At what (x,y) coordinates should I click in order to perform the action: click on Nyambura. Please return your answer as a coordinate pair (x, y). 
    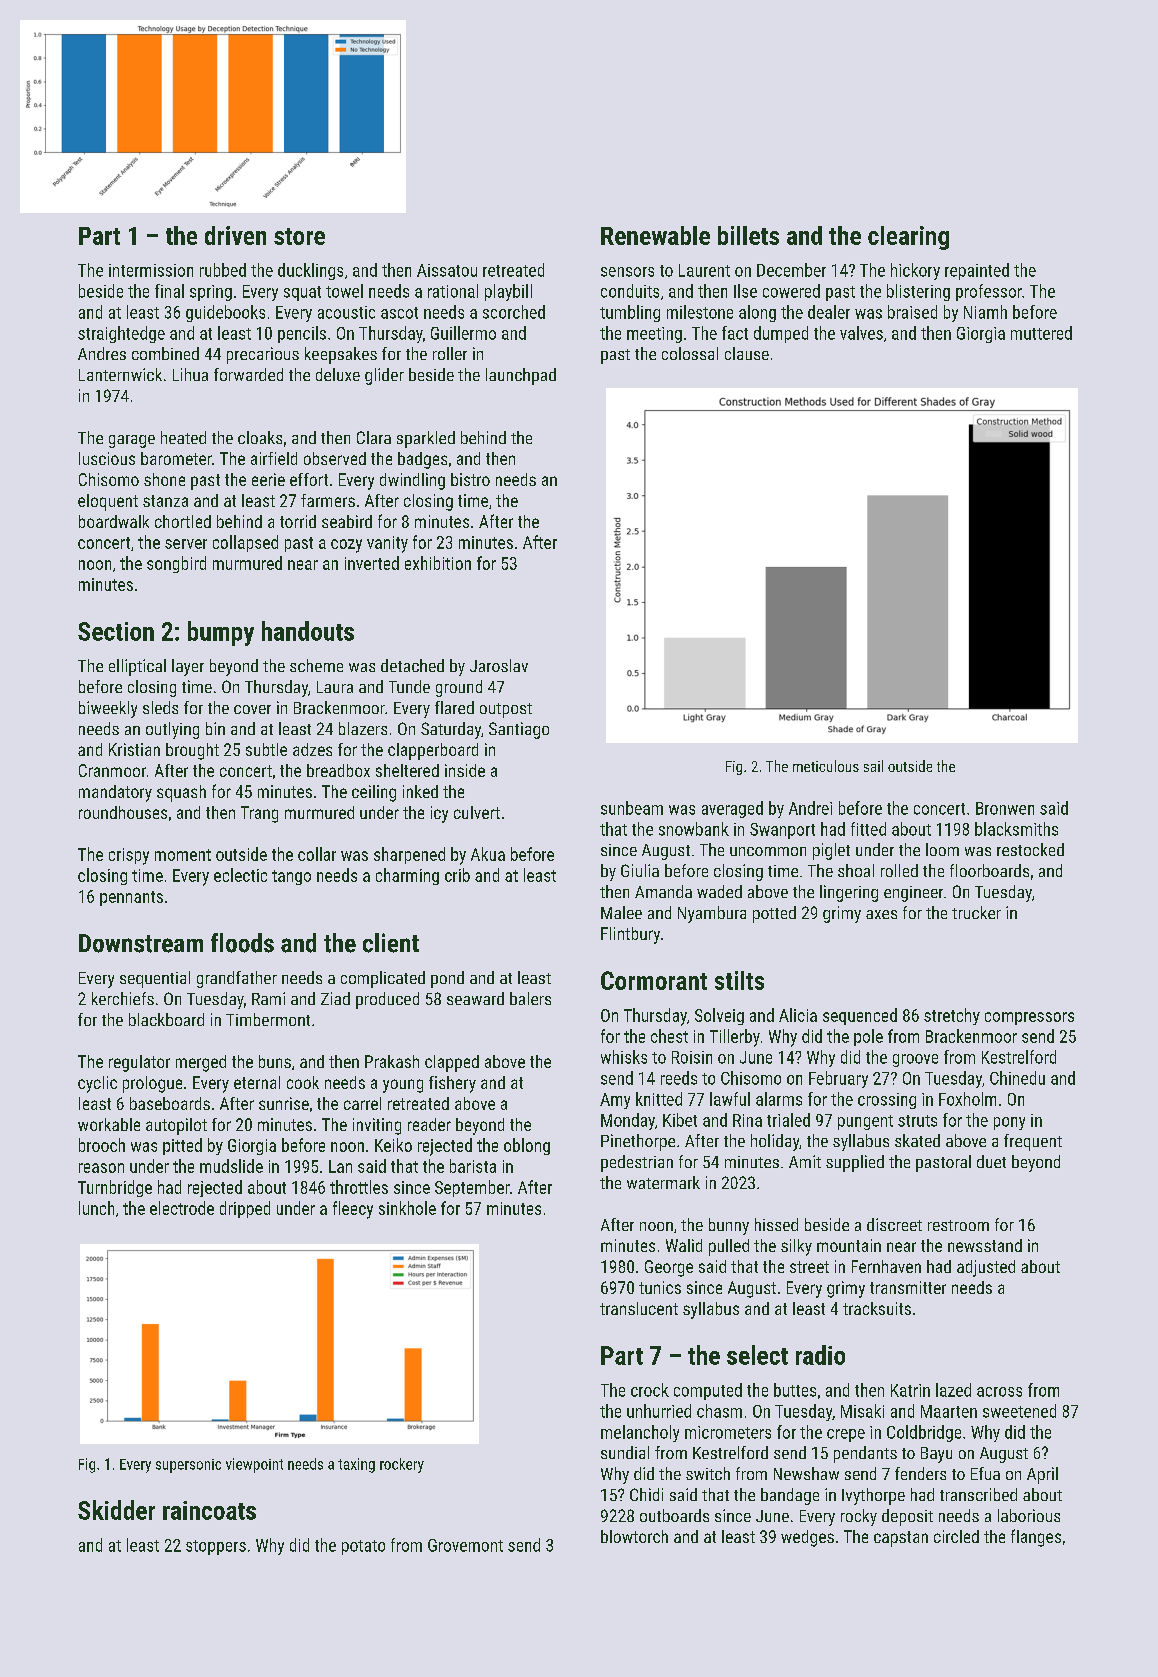
    Looking at the image, I should click on (712, 914).
